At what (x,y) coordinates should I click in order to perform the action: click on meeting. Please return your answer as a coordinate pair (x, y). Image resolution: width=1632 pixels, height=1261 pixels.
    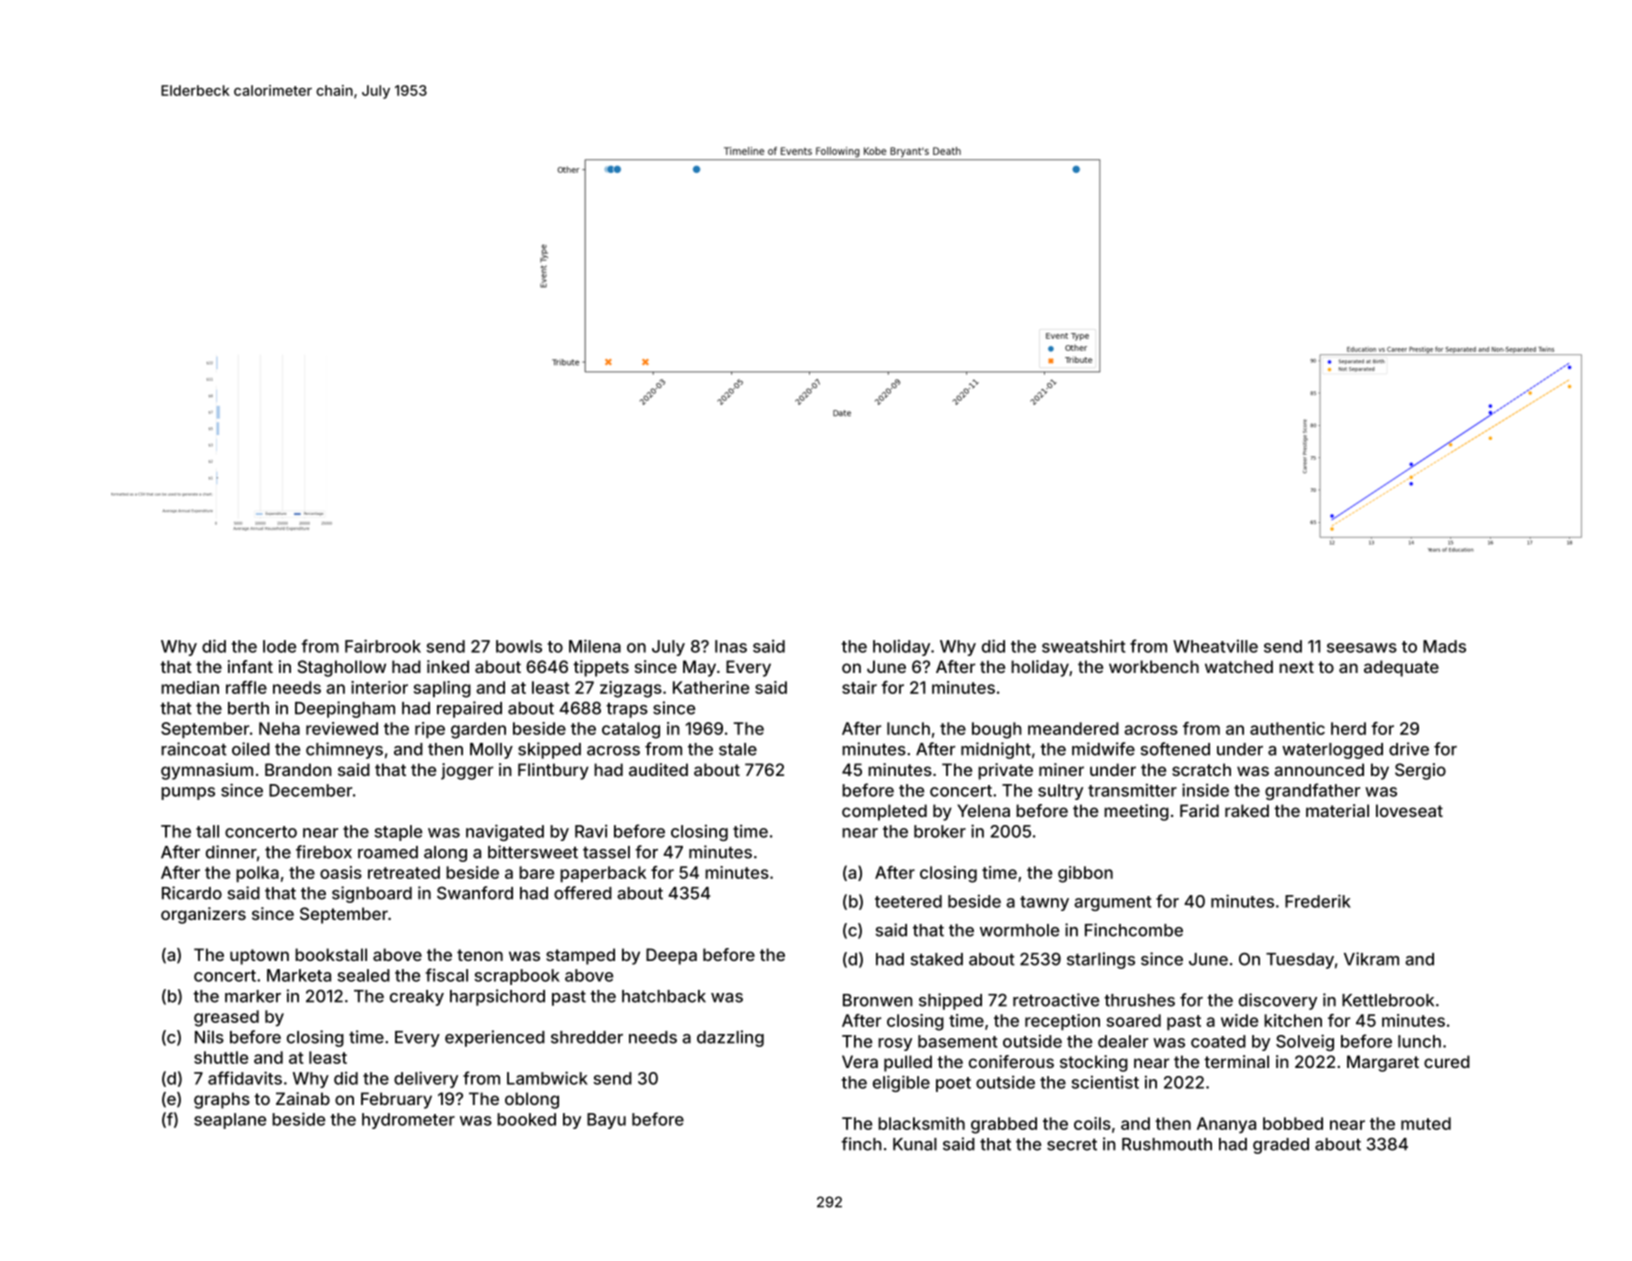
    Looking at the image, I should click on (1136, 812).
